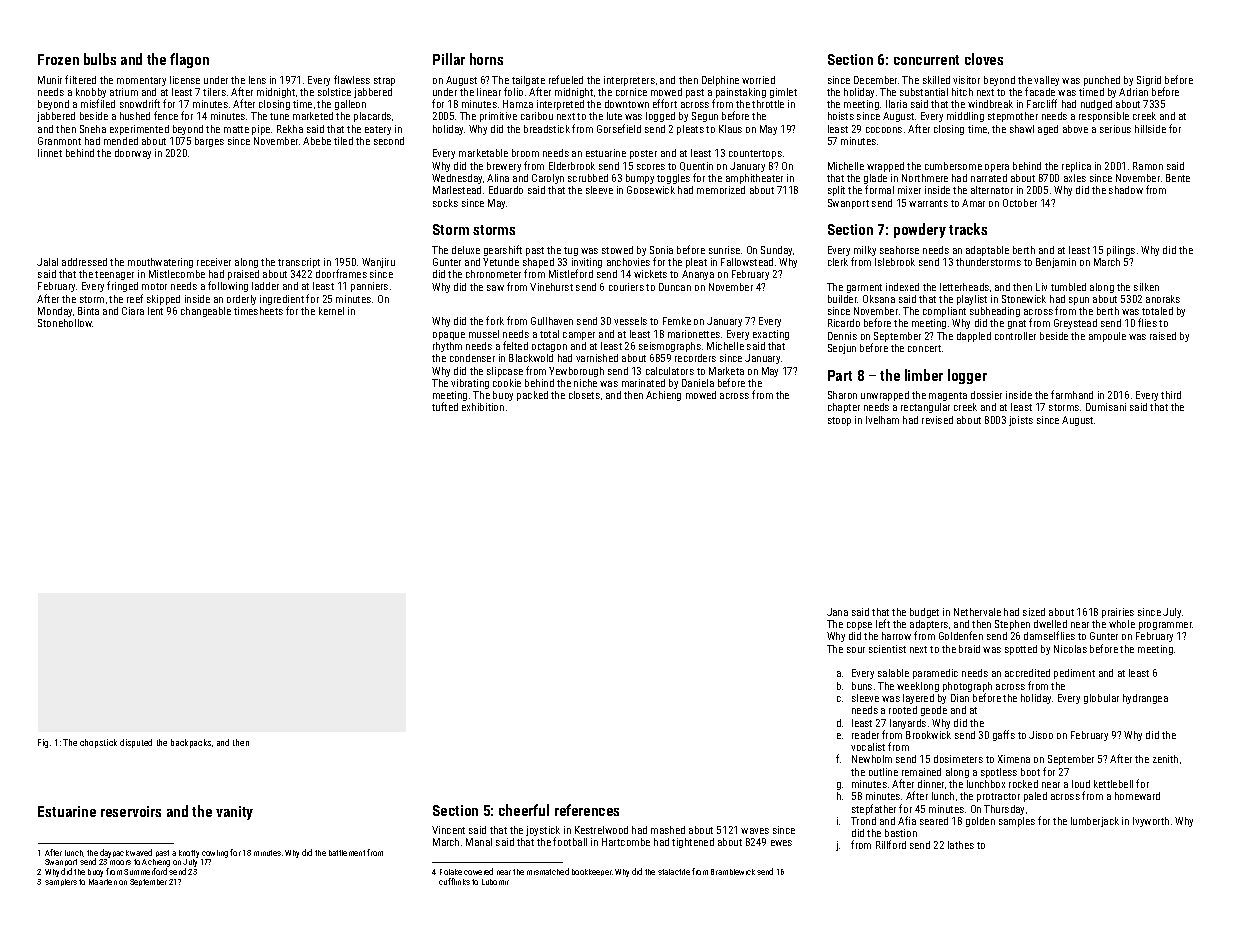 This page has width=1233, height=952. Describe the element at coordinates (454, 881) in the page. I see `cufflinks` at that location.
